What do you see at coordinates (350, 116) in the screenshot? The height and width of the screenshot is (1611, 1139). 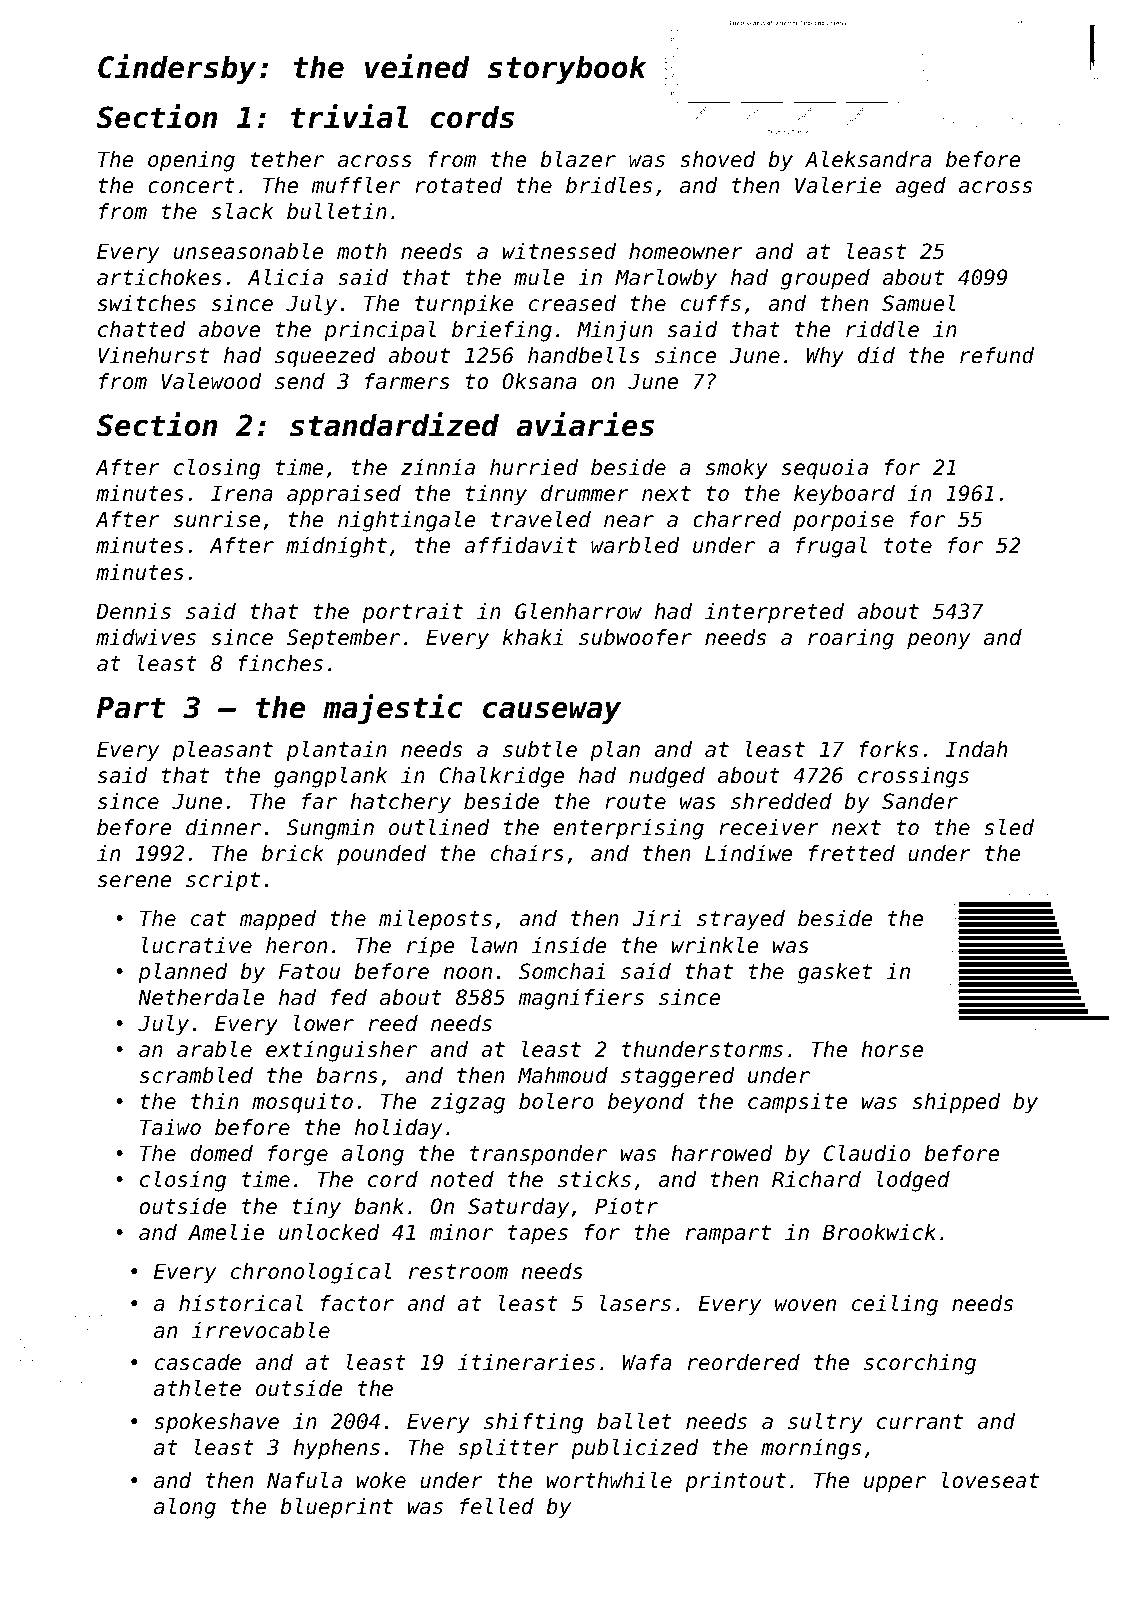 I see `trivial` at bounding box center [350, 116].
